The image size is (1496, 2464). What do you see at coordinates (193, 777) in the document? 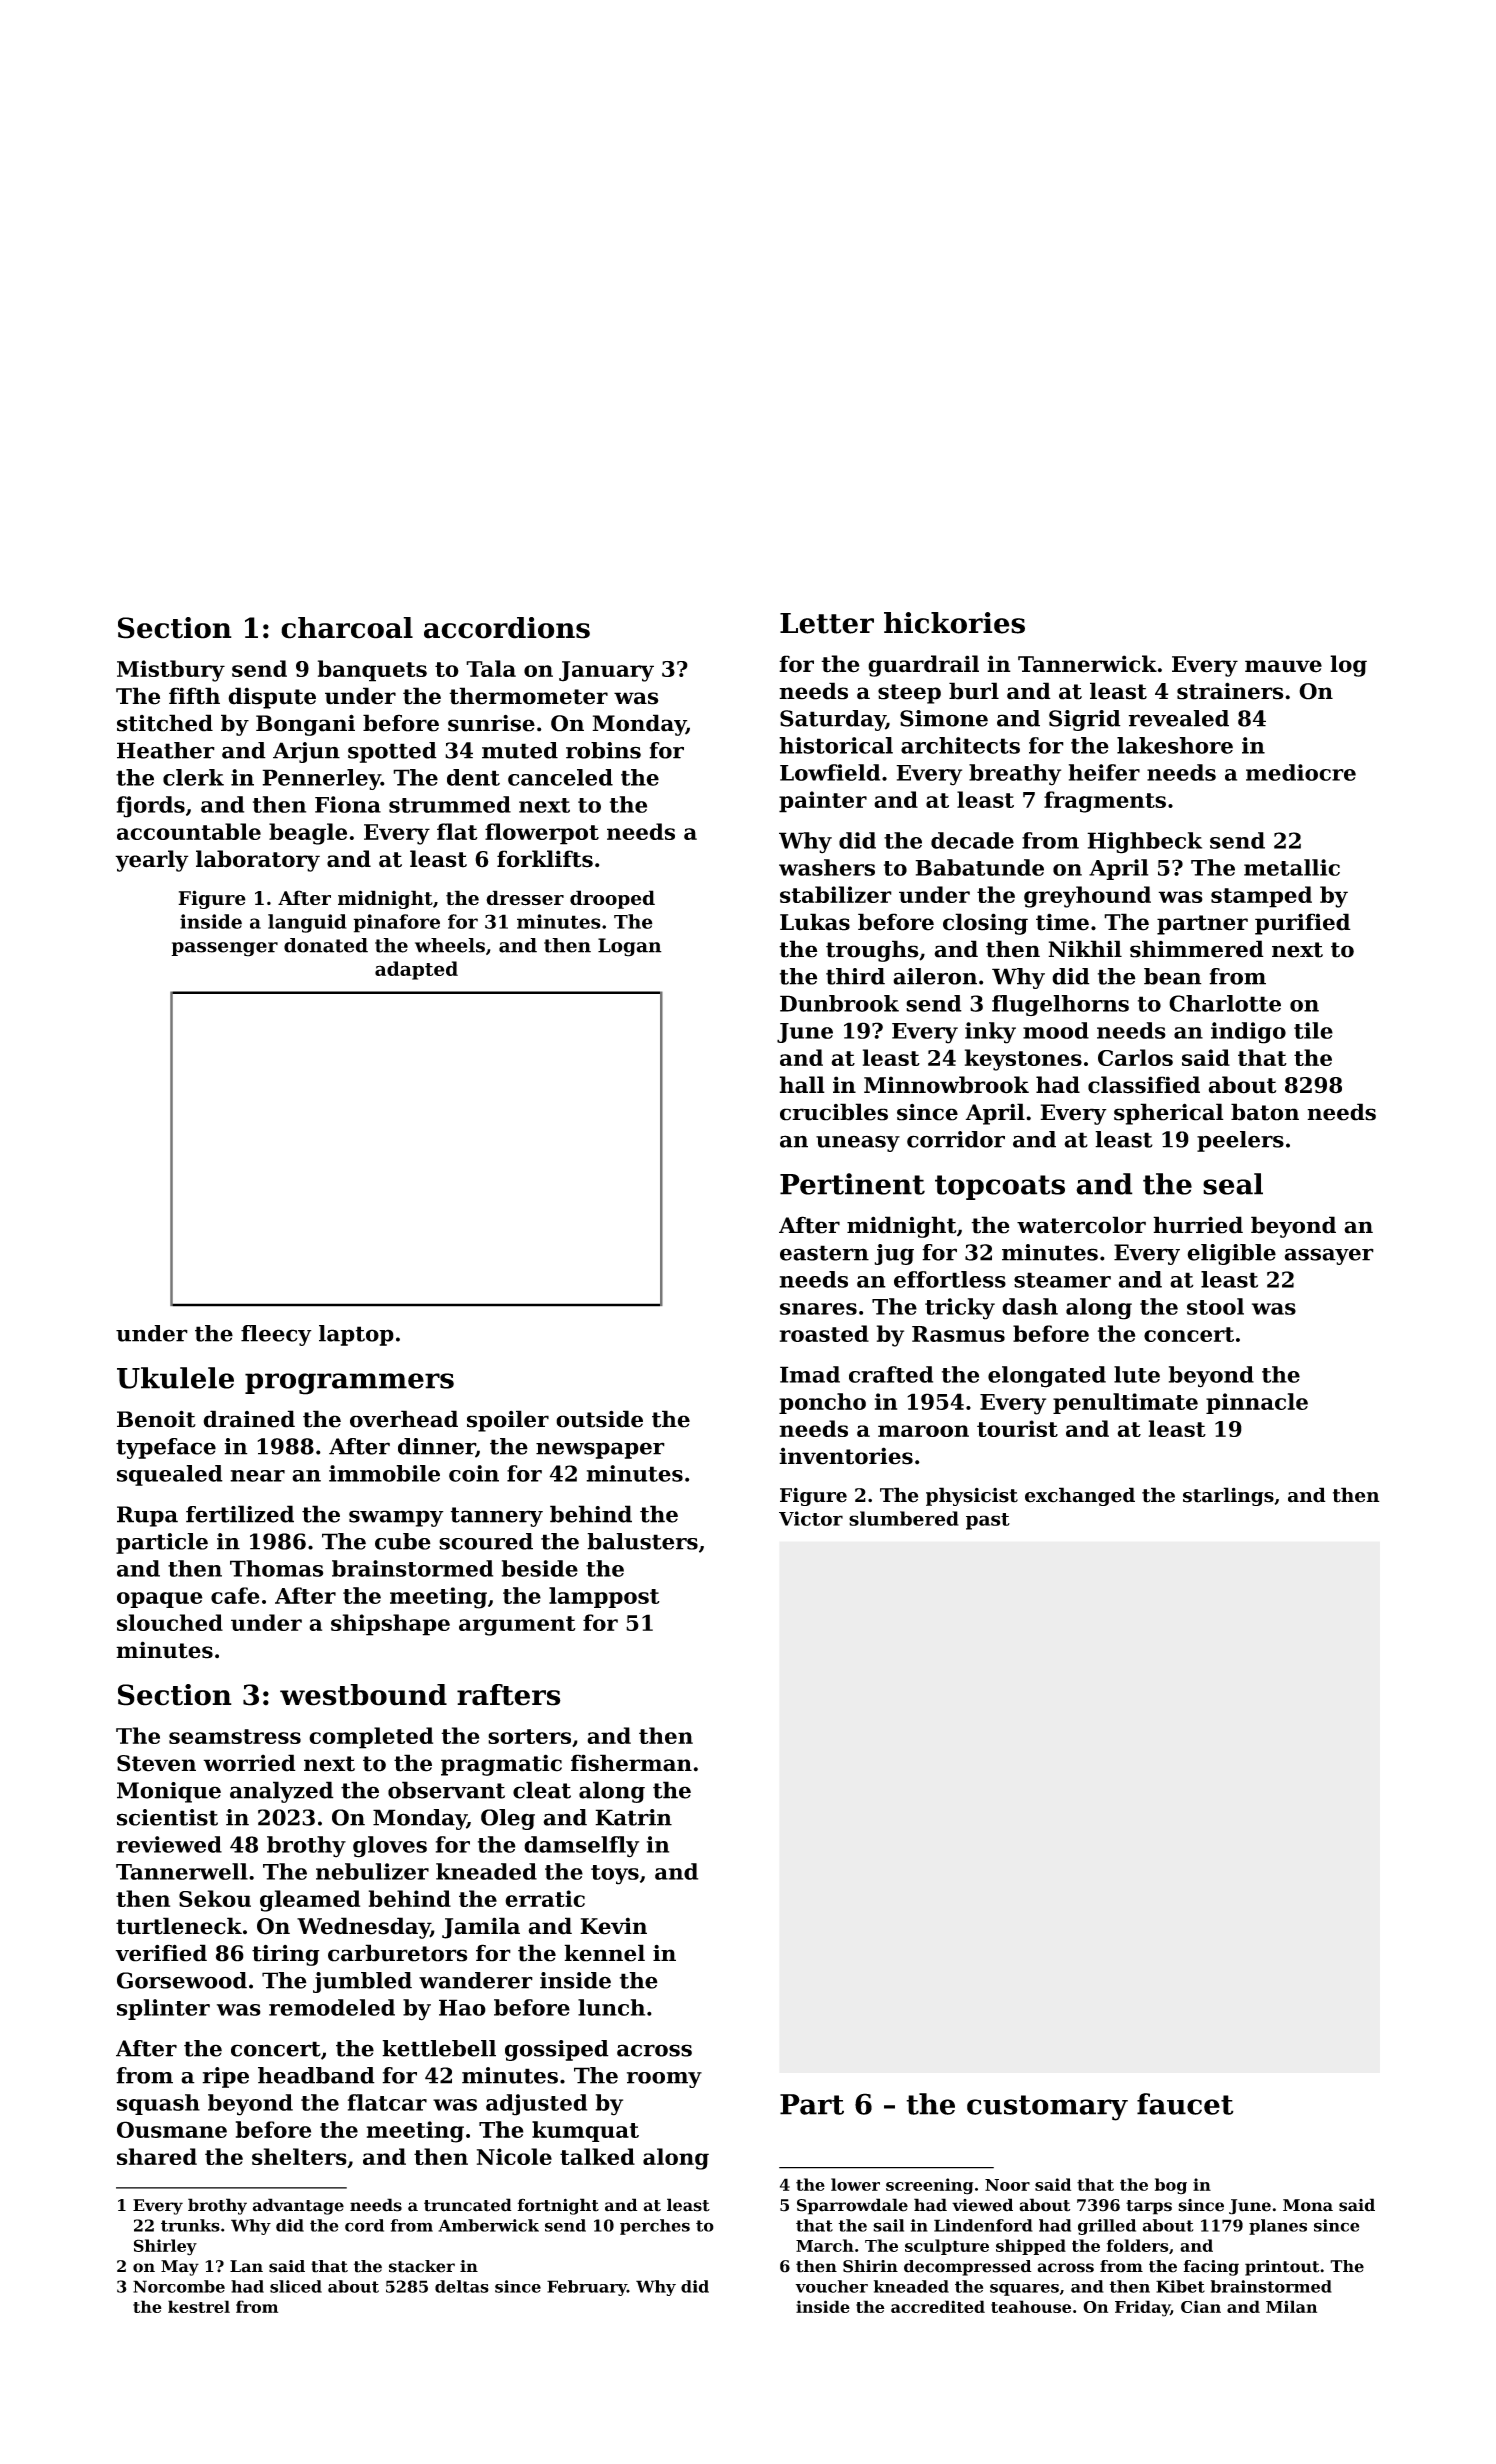
I see `clerk` at bounding box center [193, 777].
